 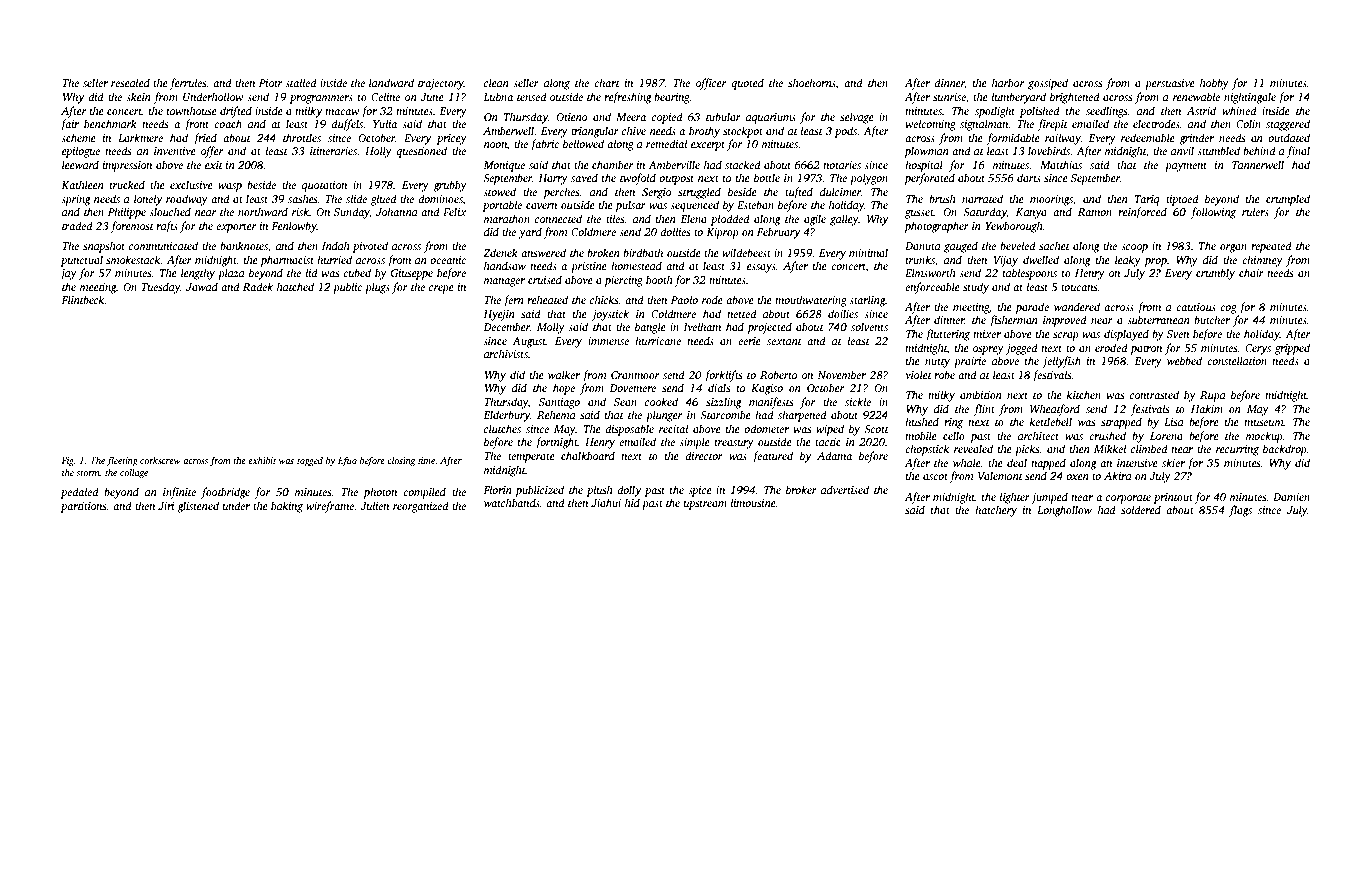 What do you see at coordinates (812, 83) in the page?
I see `shoehorns` at bounding box center [812, 83].
